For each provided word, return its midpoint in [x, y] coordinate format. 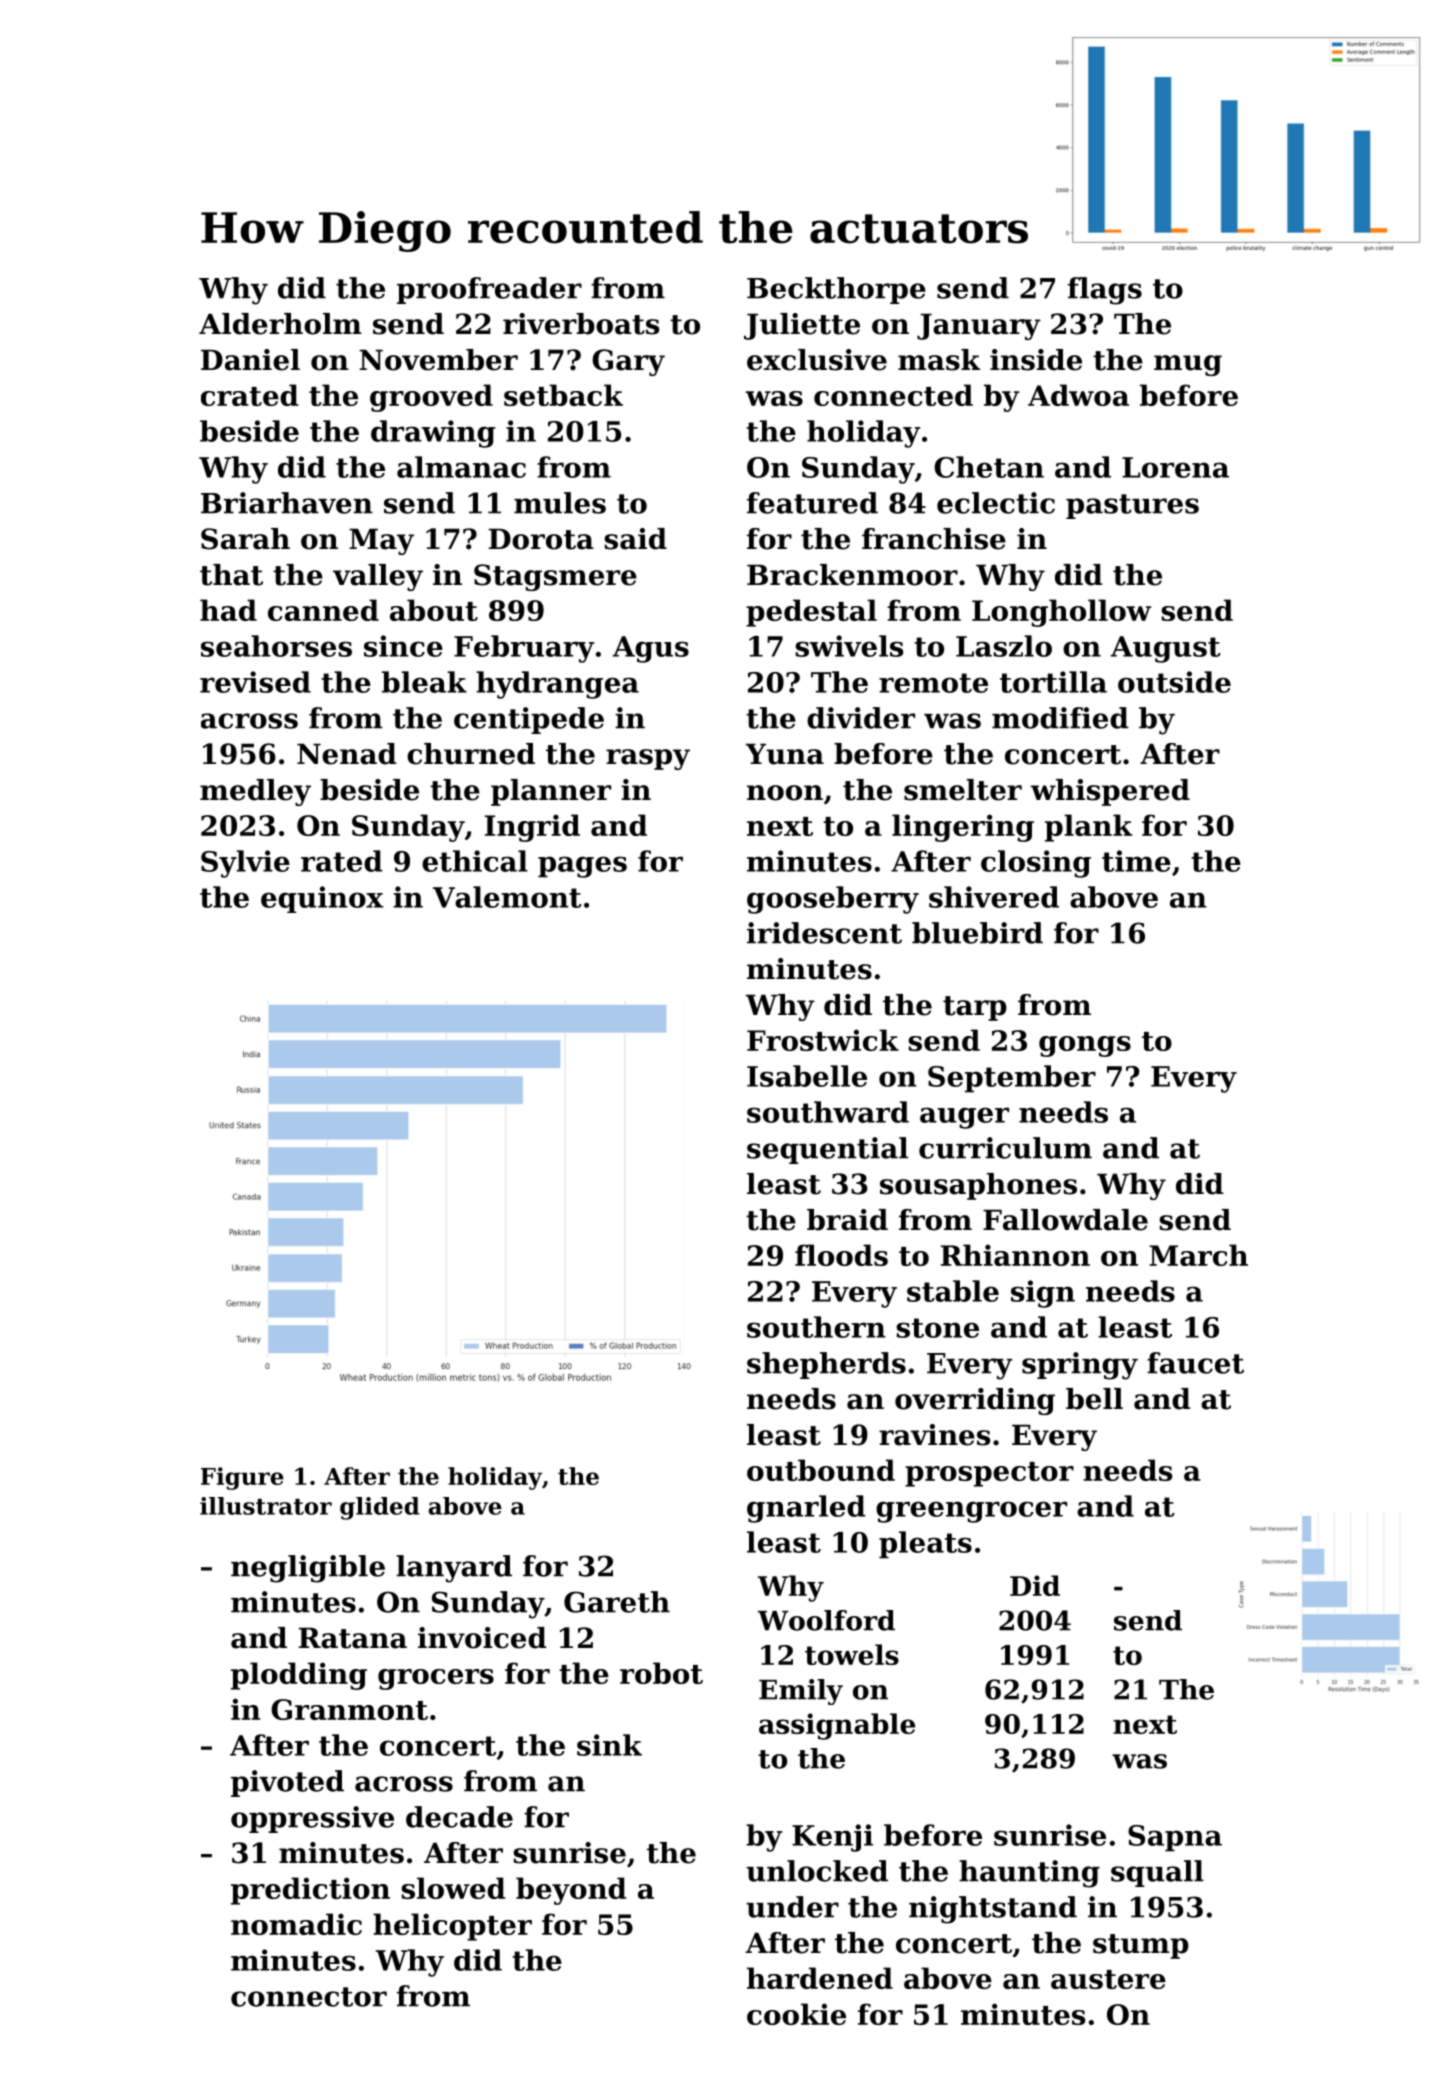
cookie [796, 2014]
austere [1108, 1979]
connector [309, 1997]
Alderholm [280, 324]
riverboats [581, 324]
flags [1105, 291]
